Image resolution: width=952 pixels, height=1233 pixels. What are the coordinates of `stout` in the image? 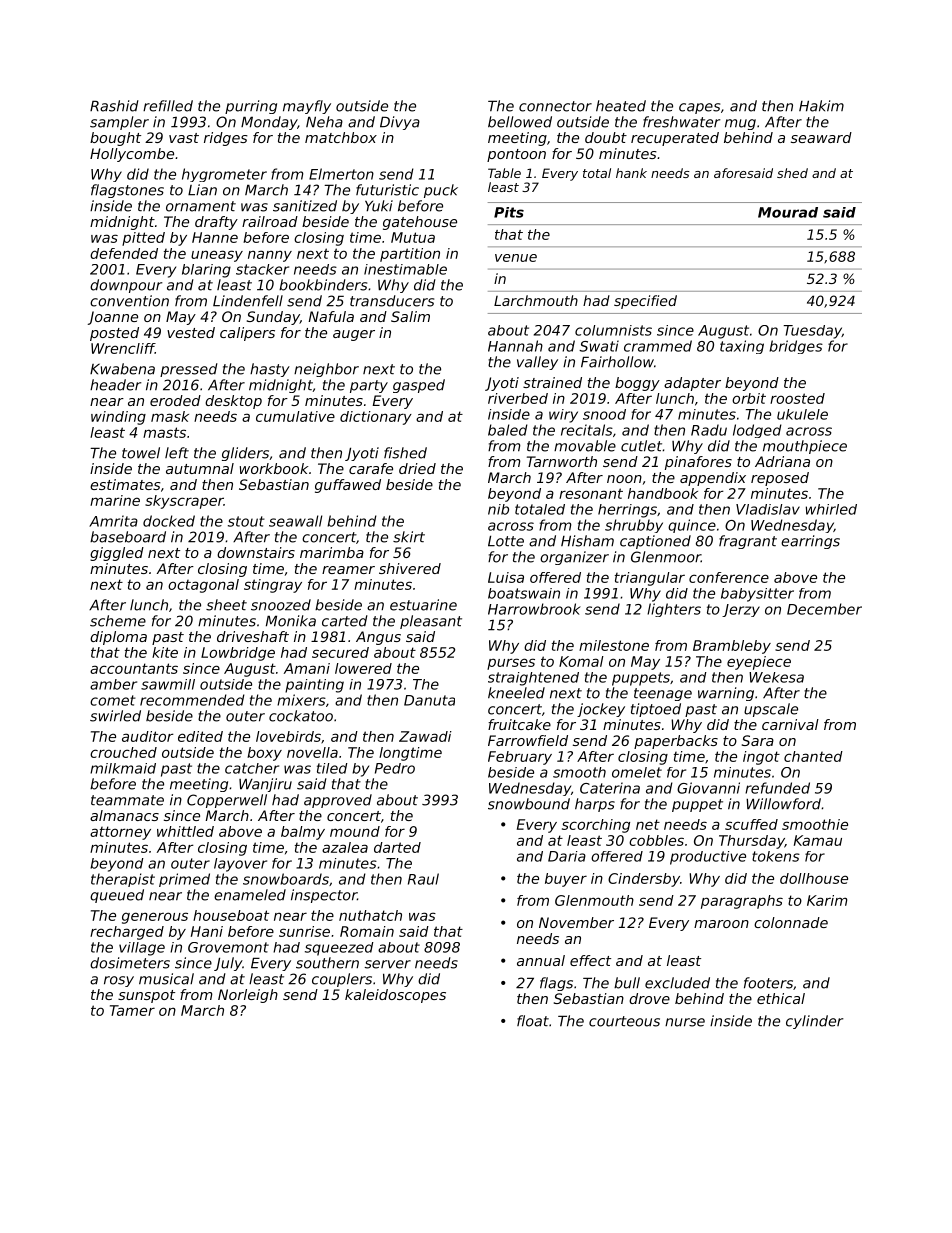 It's located at (246, 521).
